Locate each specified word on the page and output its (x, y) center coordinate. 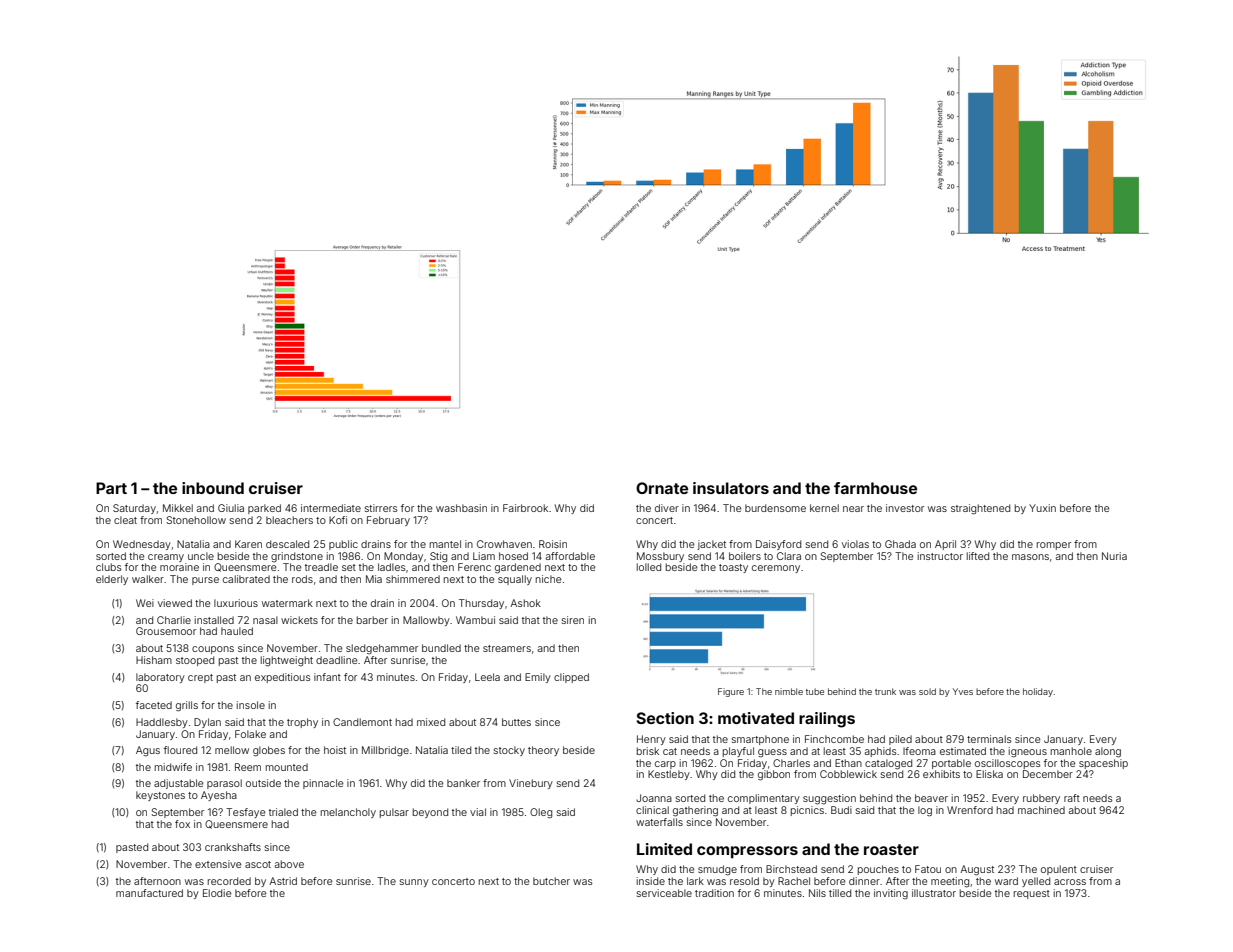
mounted (287, 767)
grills (187, 706)
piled (900, 740)
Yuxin (1042, 508)
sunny (414, 883)
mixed (431, 722)
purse (205, 581)
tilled (840, 893)
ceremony (776, 569)
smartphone (760, 740)
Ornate (662, 488)
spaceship (1103, 764)
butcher (551, 881)
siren (573, 620)
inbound (213, 488)
